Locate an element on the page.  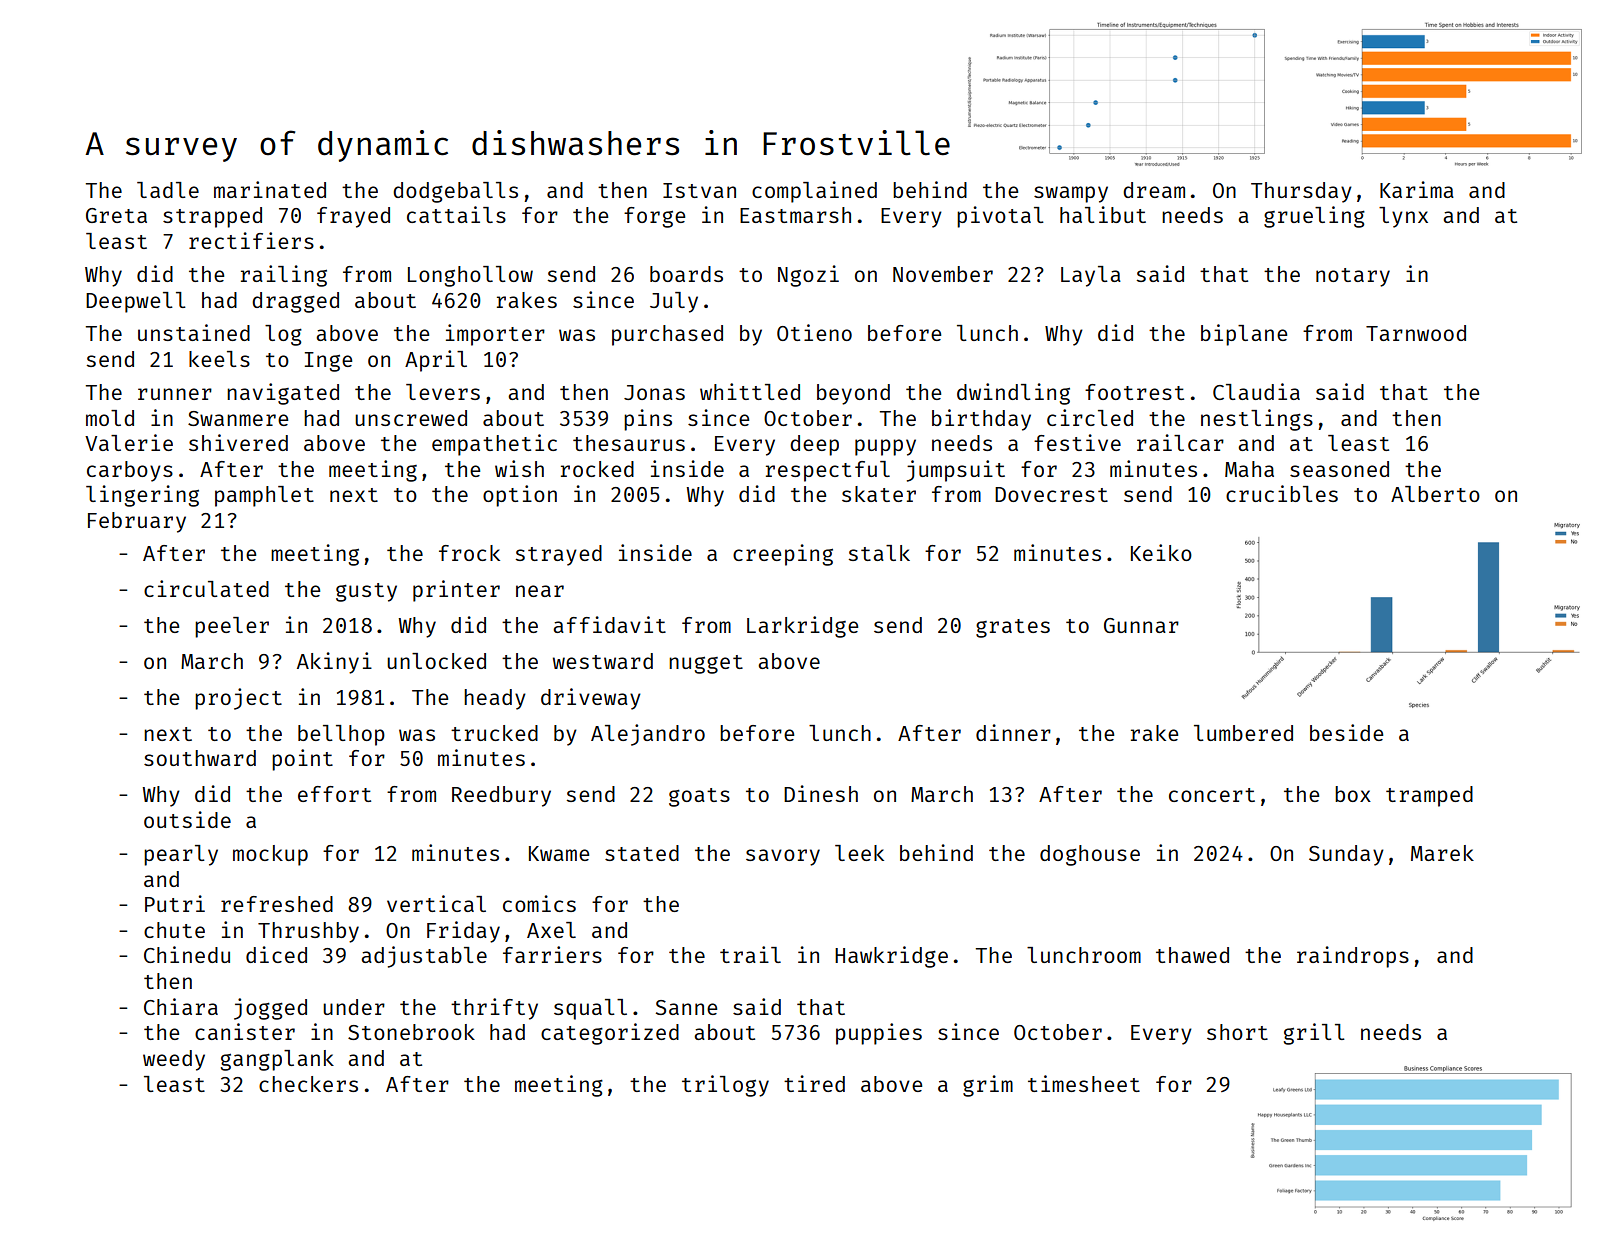
Dinesh is located at coordinates (821, 793).
